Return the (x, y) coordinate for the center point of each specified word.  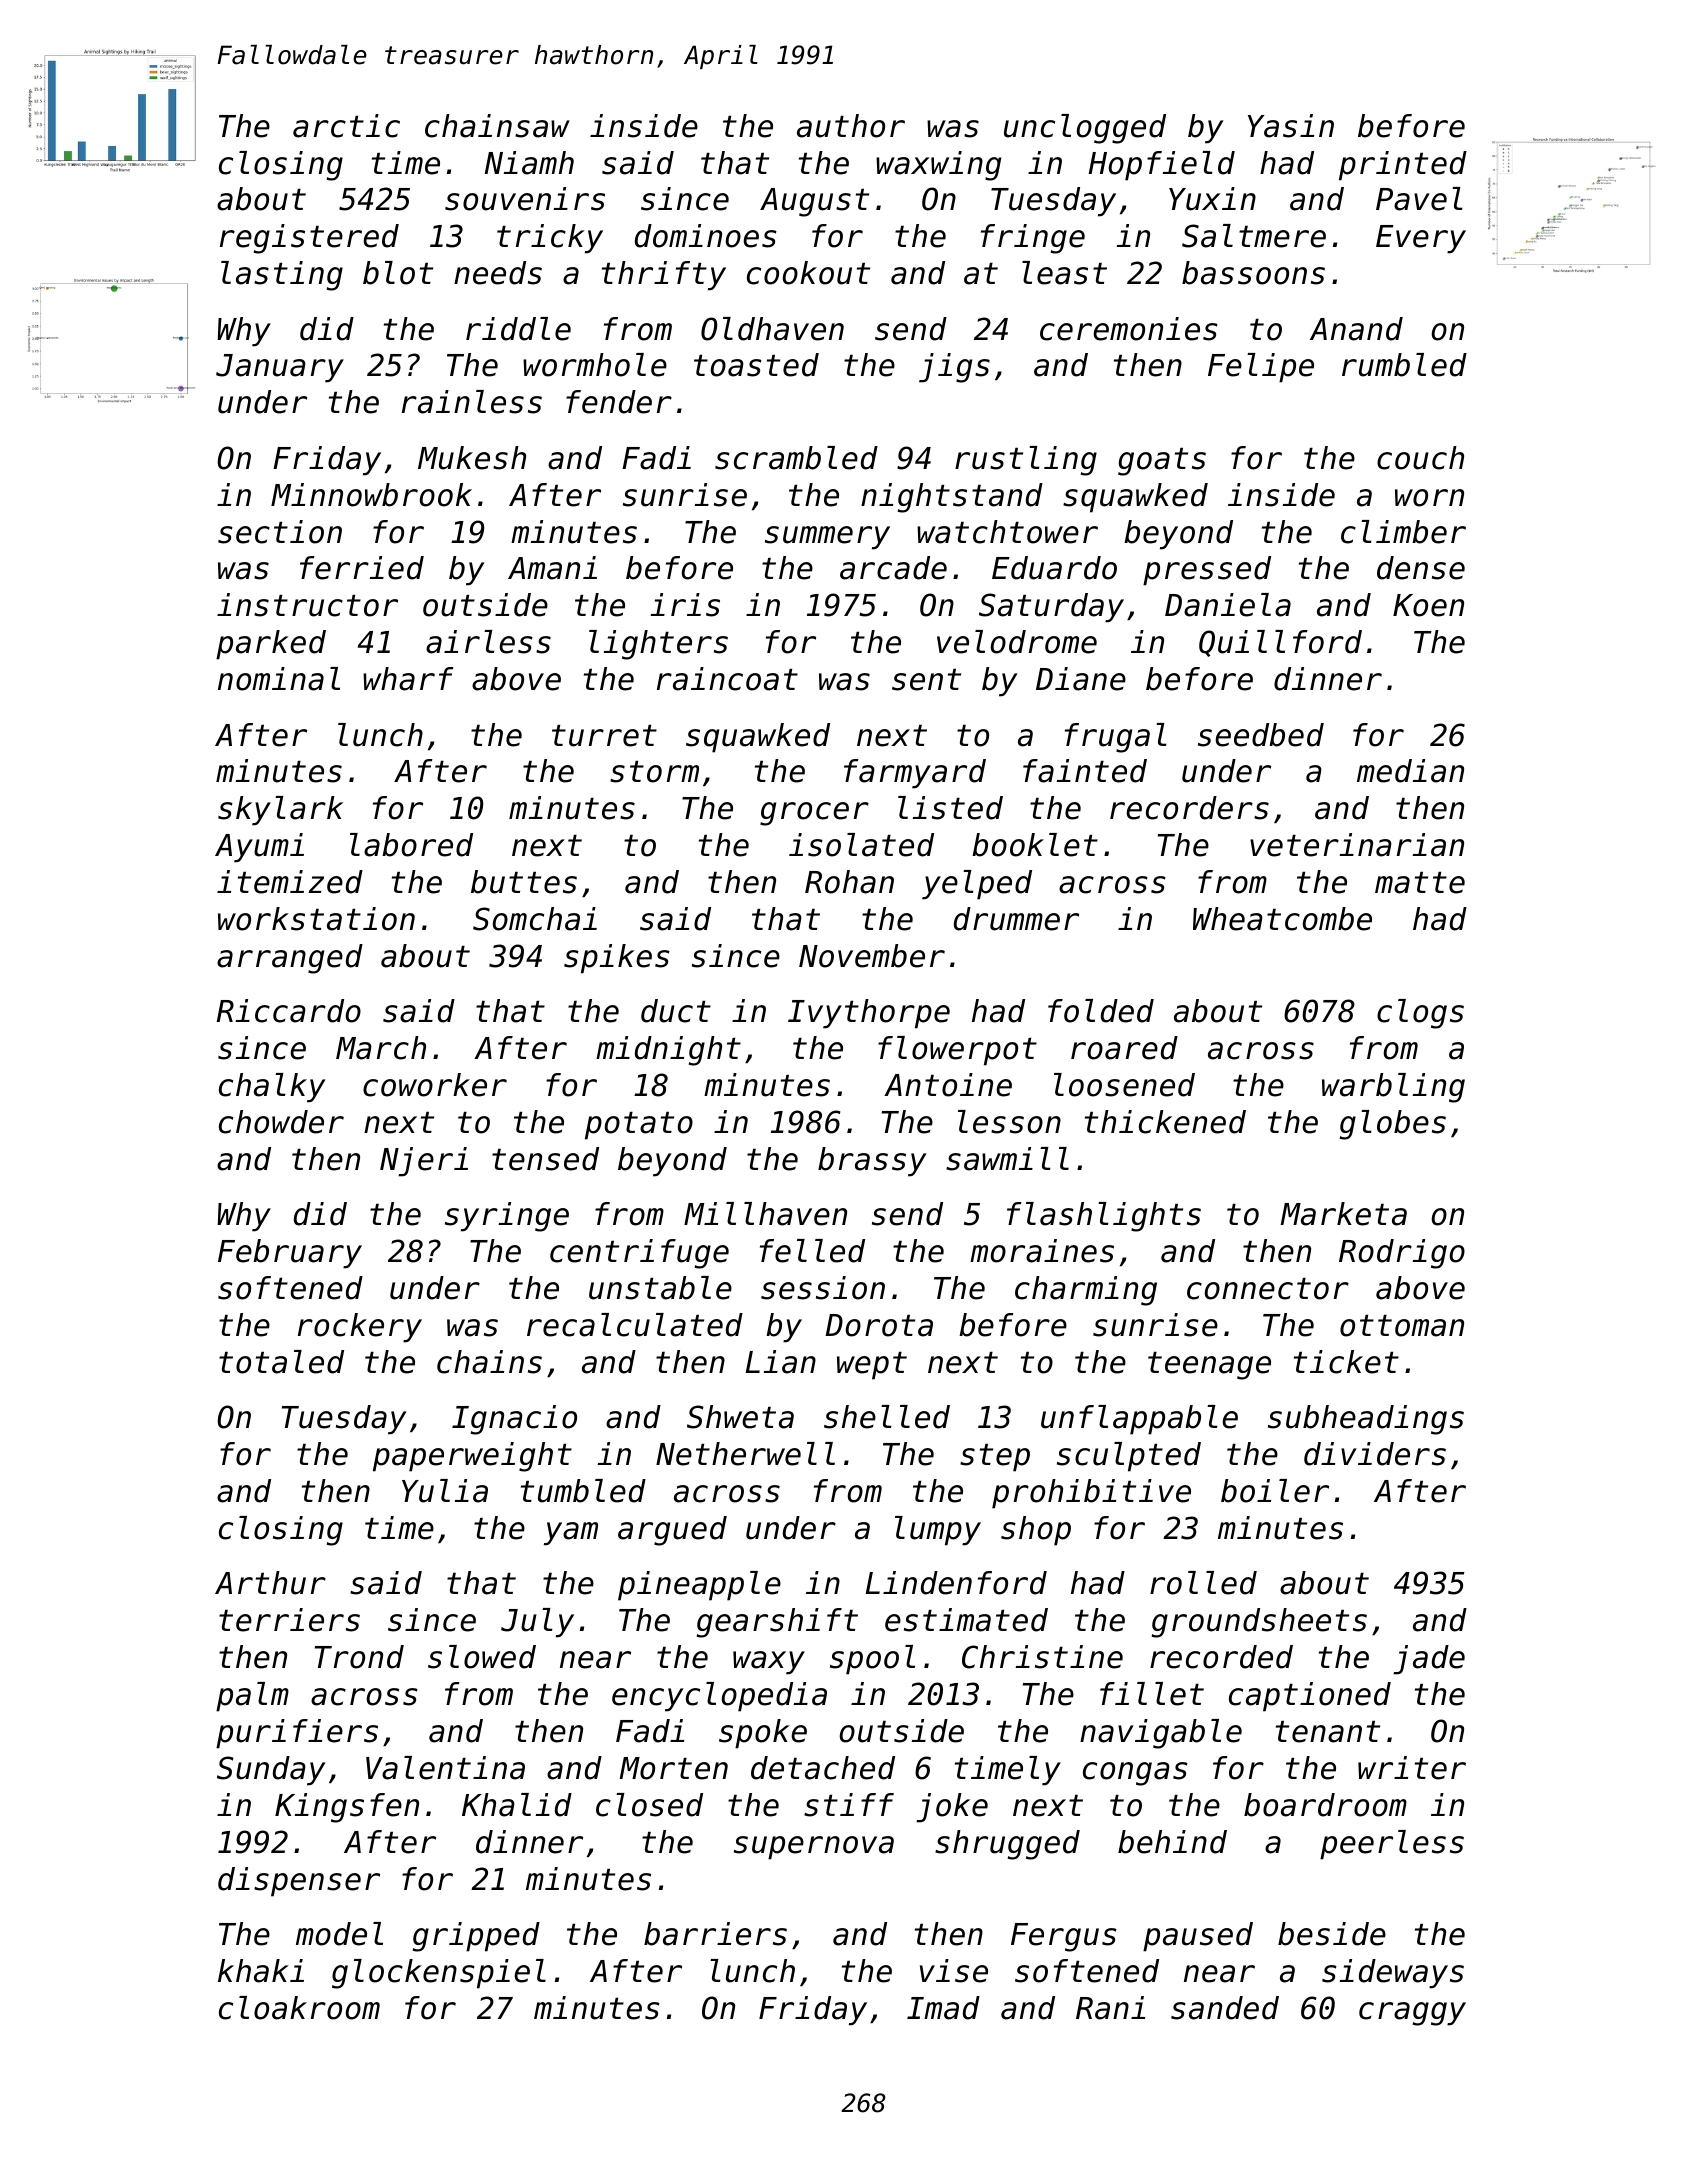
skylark (280, 811)
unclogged (1085, 129)
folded (1101, 1011)
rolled (1203, 1583)
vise (954, 1971)
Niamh (529, 163)
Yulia (445, 1491)
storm (654, 772)
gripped (476, 1937)
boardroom (1325, 1805)
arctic (346, 126)
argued (672, 1531)
